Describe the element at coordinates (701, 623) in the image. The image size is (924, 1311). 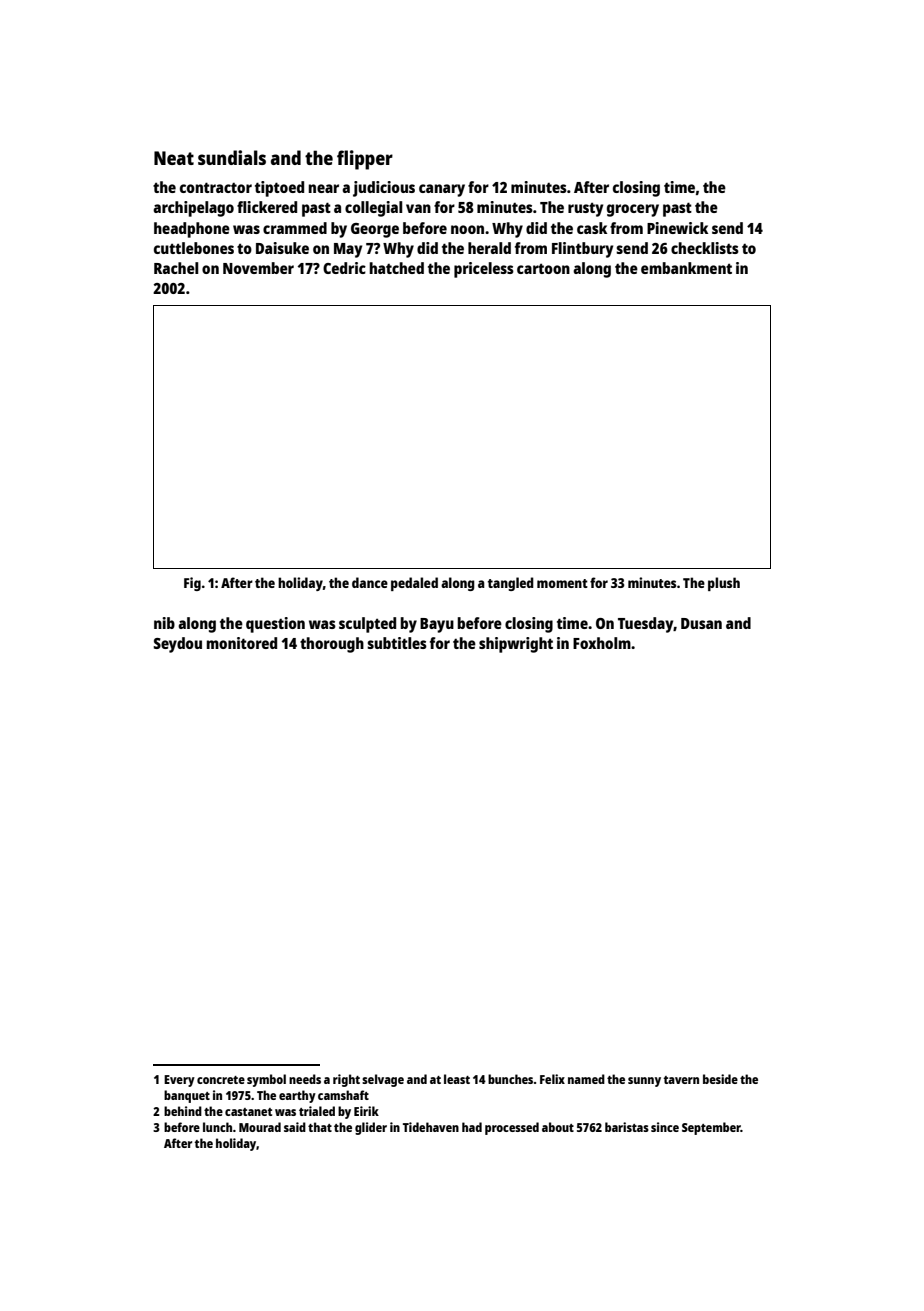
I see `Dusan` at that location.
